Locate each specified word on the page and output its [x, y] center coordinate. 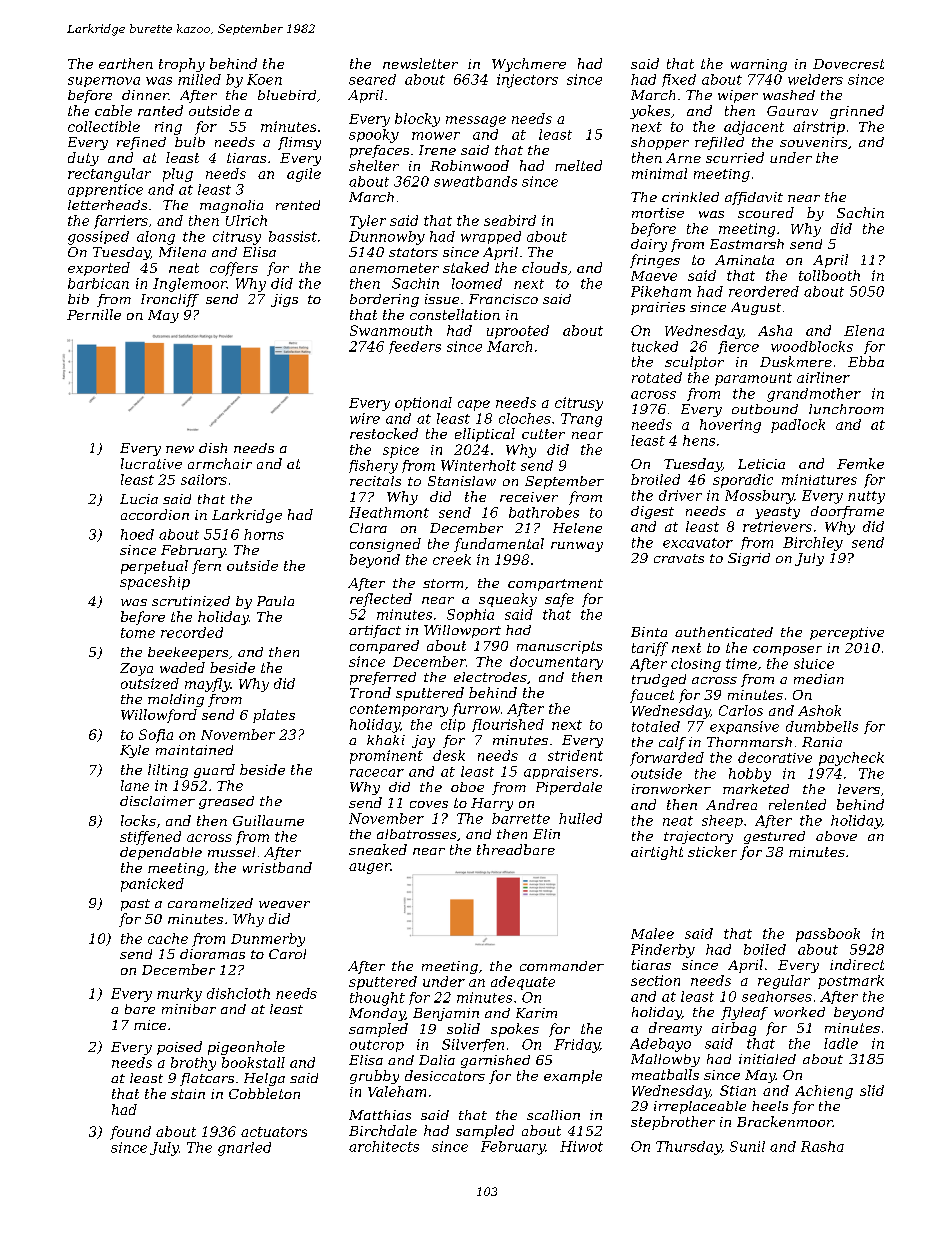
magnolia [231, 206]
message [476, 121]
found [130, 1133]
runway [577, 547]
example [573, 1077]
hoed [137, 534]
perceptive [847, 633]
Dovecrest [848, 64]
